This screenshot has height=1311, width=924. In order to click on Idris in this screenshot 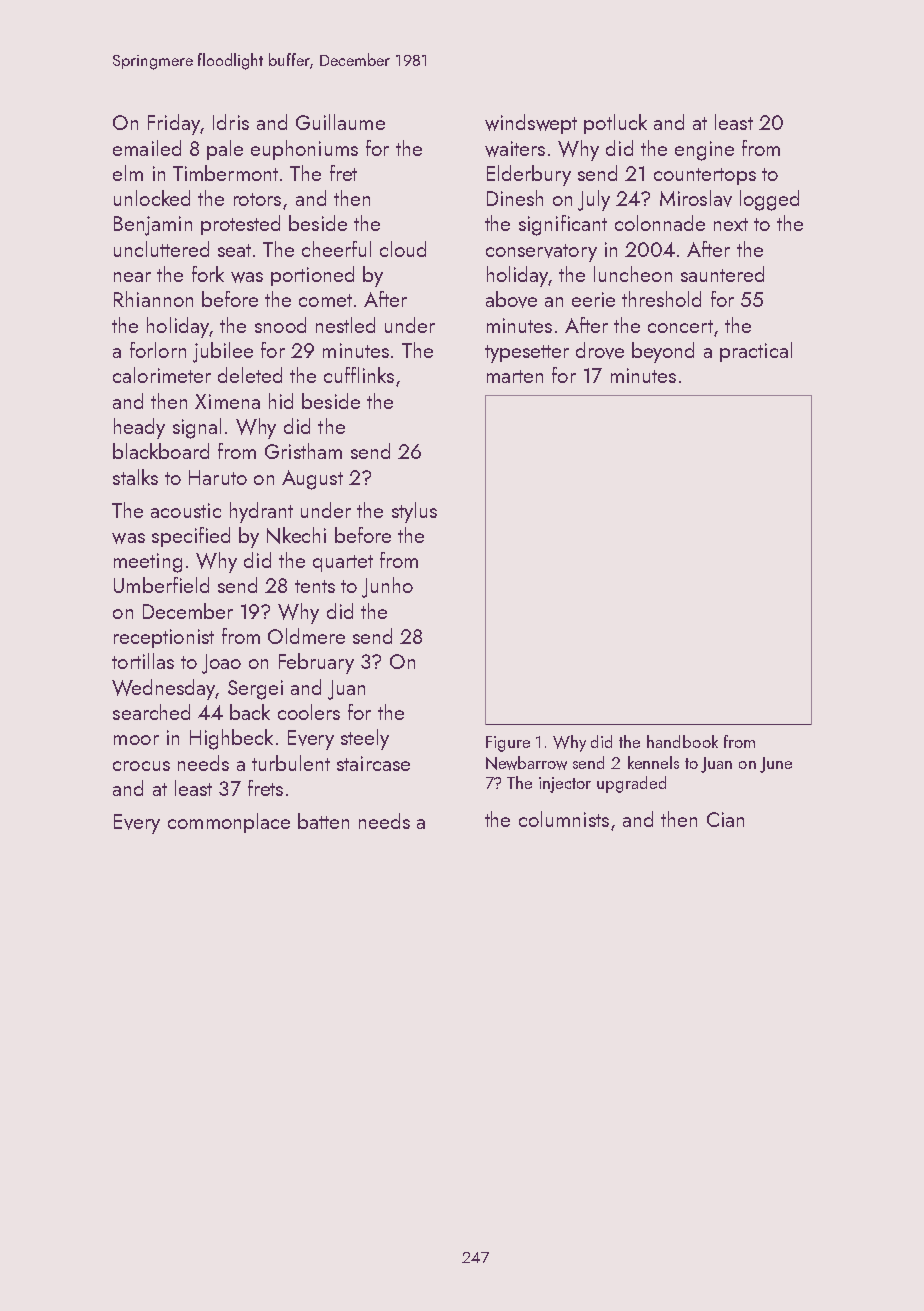, I will do `click(231, 122)`.
